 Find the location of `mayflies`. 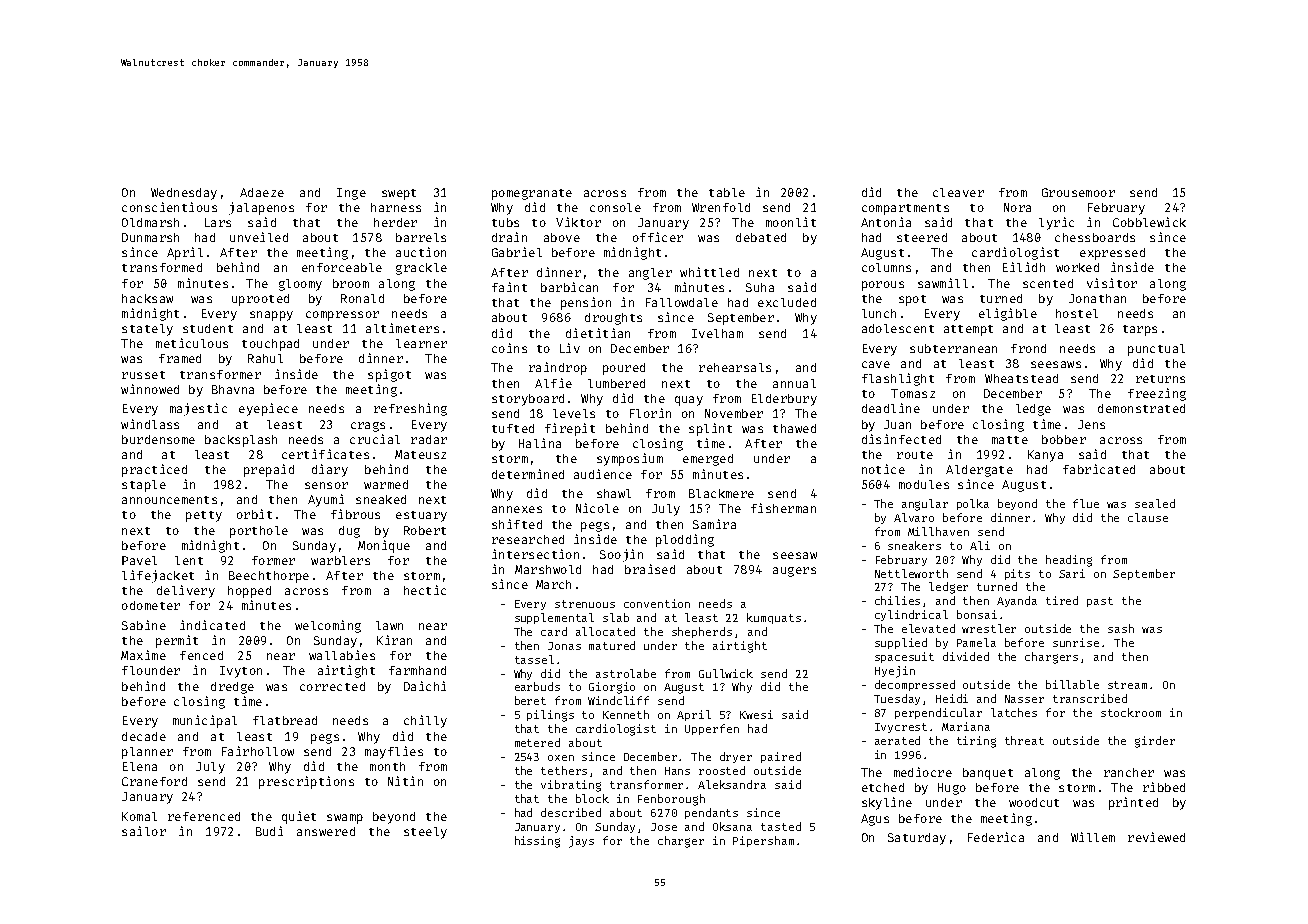

mayflies is located at coordinates (394, 752).
